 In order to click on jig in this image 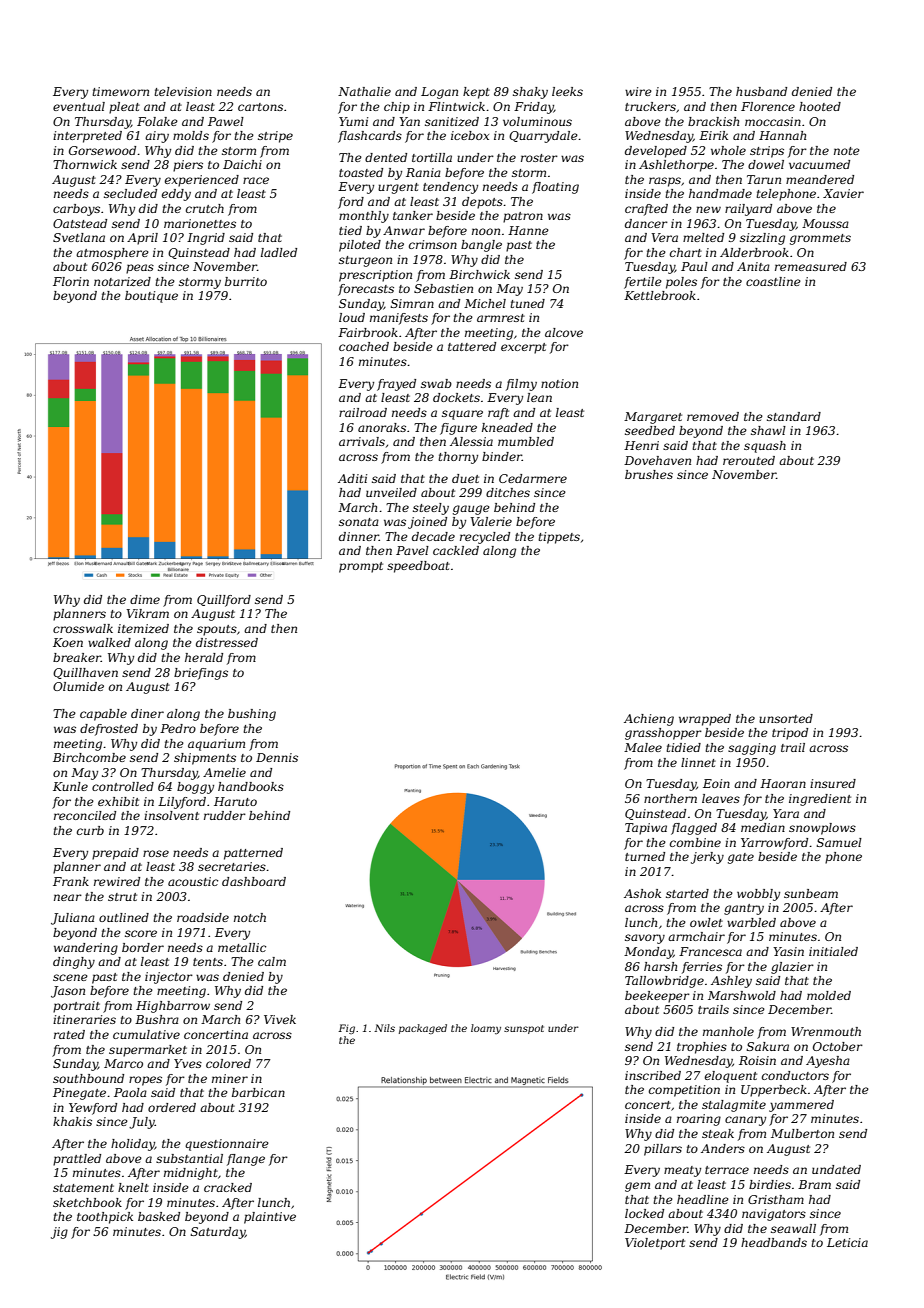, I will do `click(59, 1233)`.
